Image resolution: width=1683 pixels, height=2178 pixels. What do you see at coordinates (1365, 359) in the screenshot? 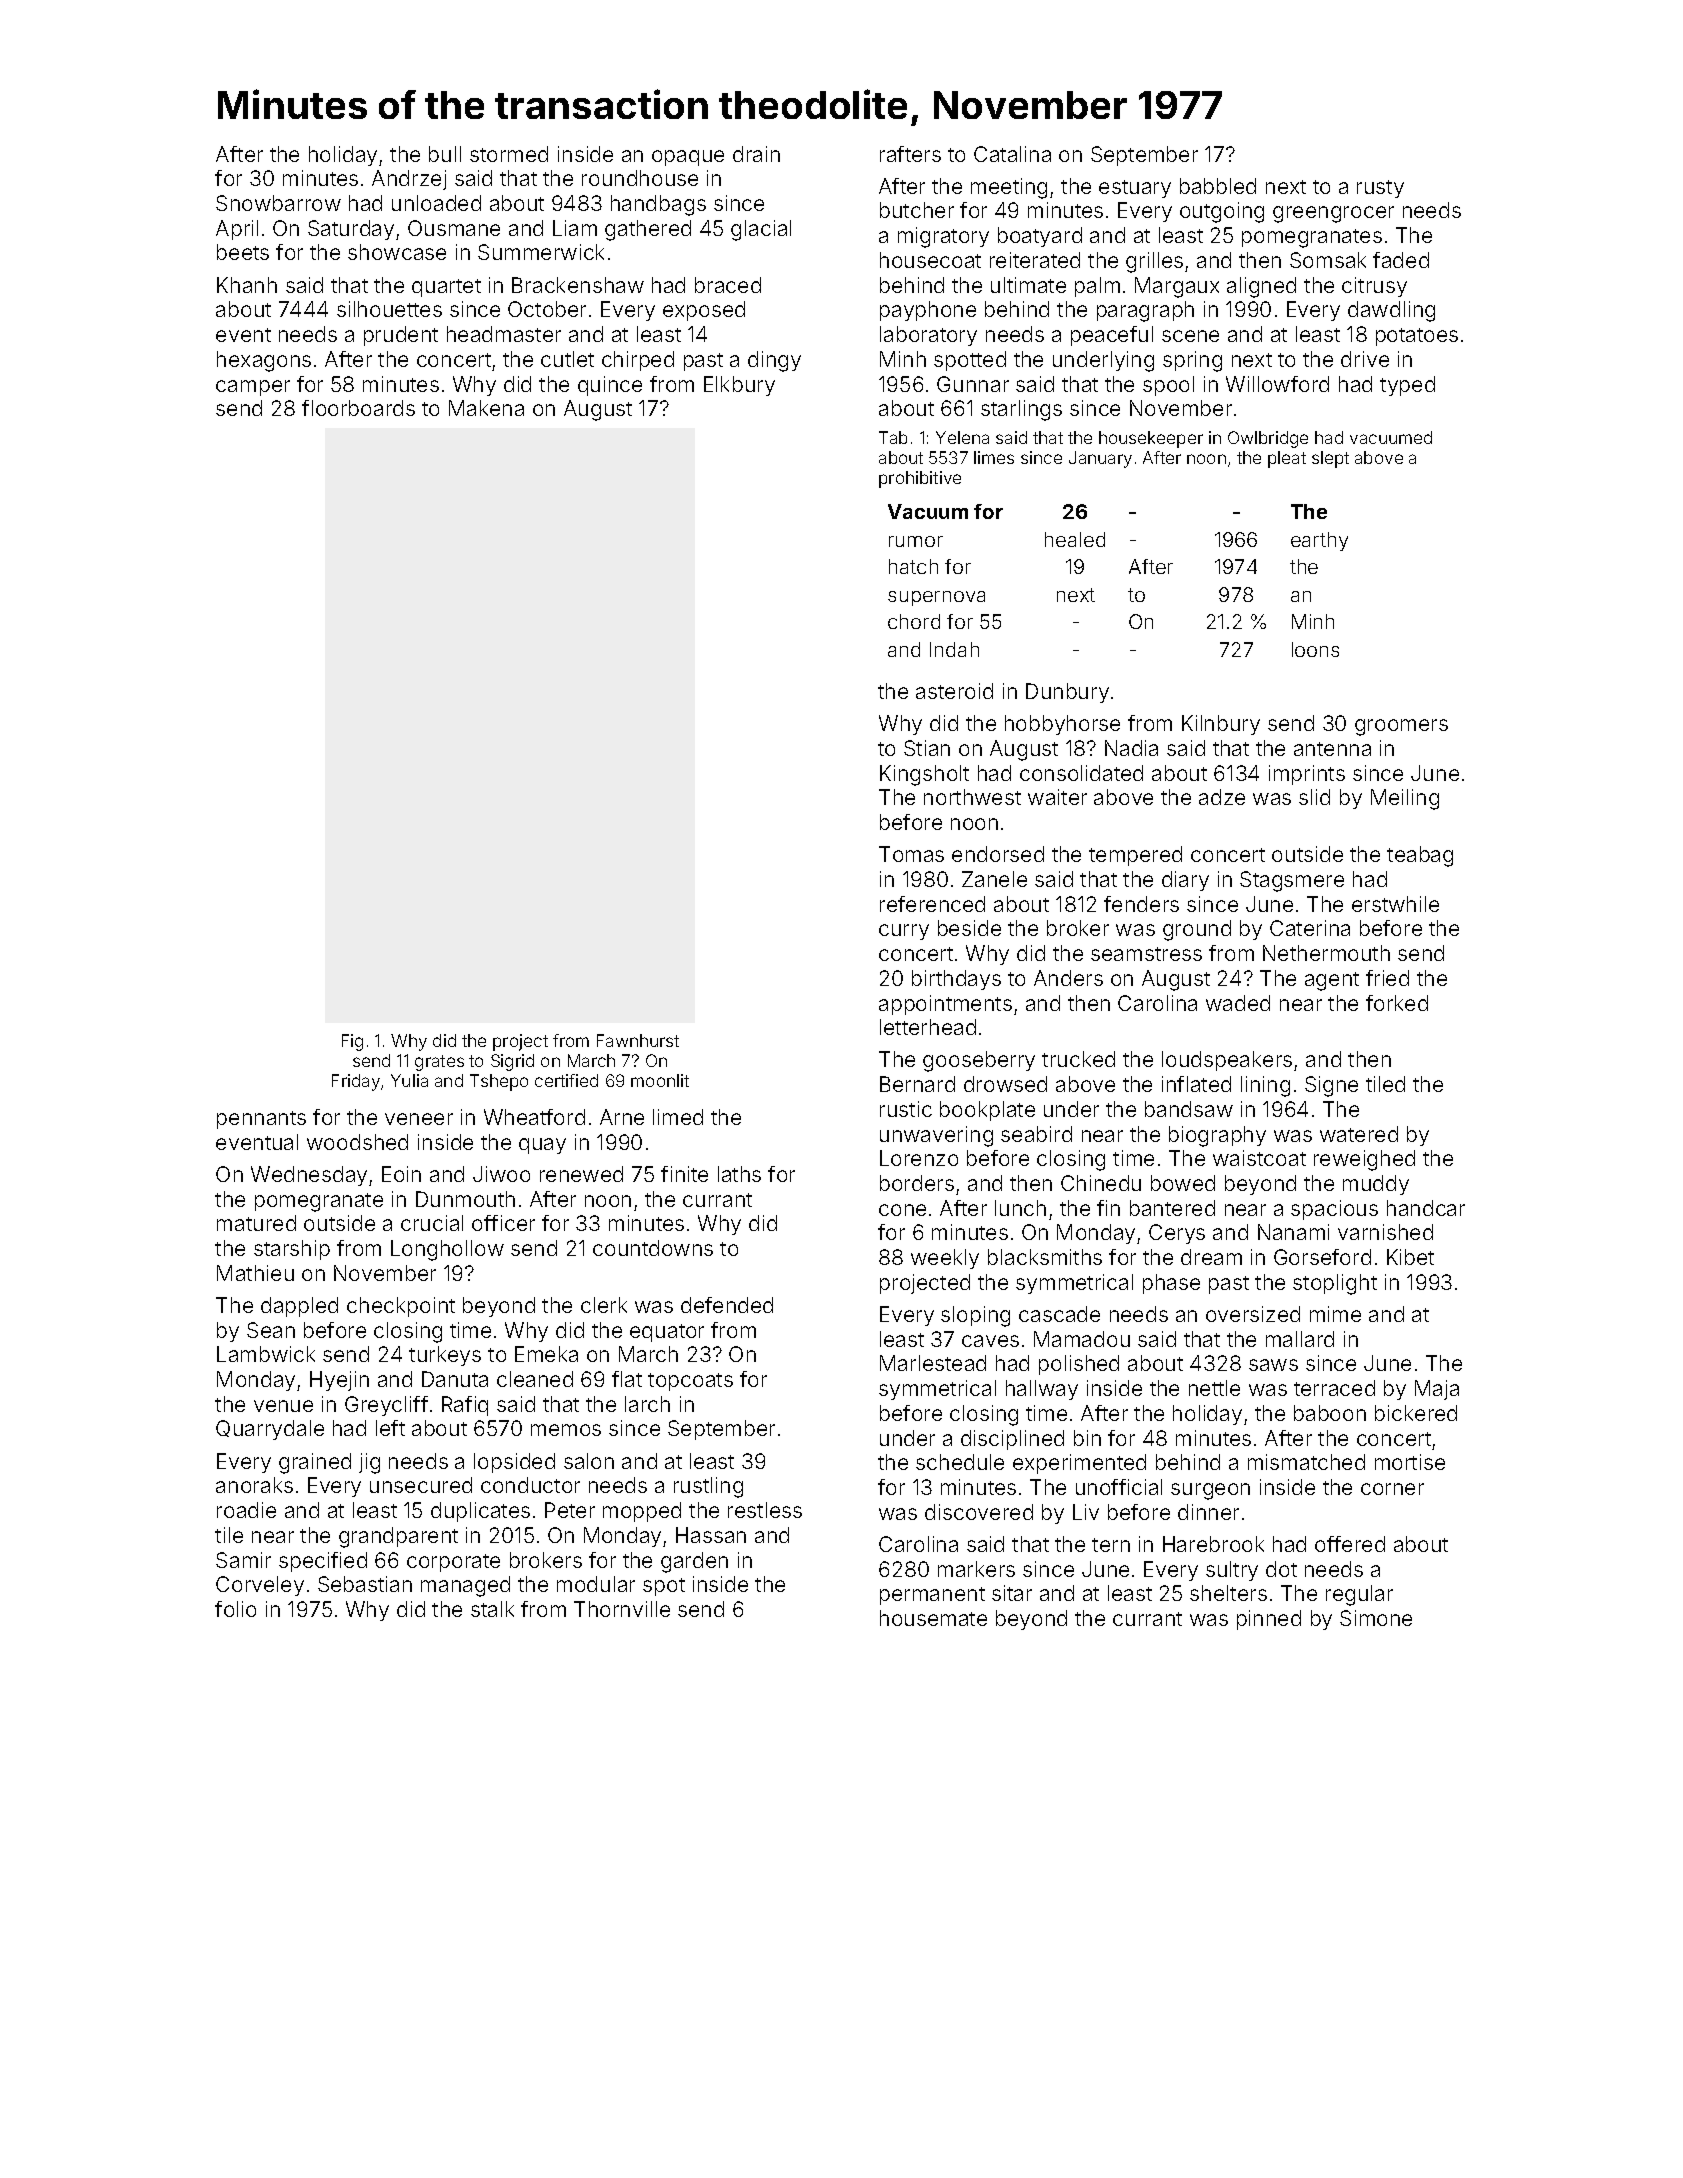
I see `drive` at bounding box center [1365, 359].
